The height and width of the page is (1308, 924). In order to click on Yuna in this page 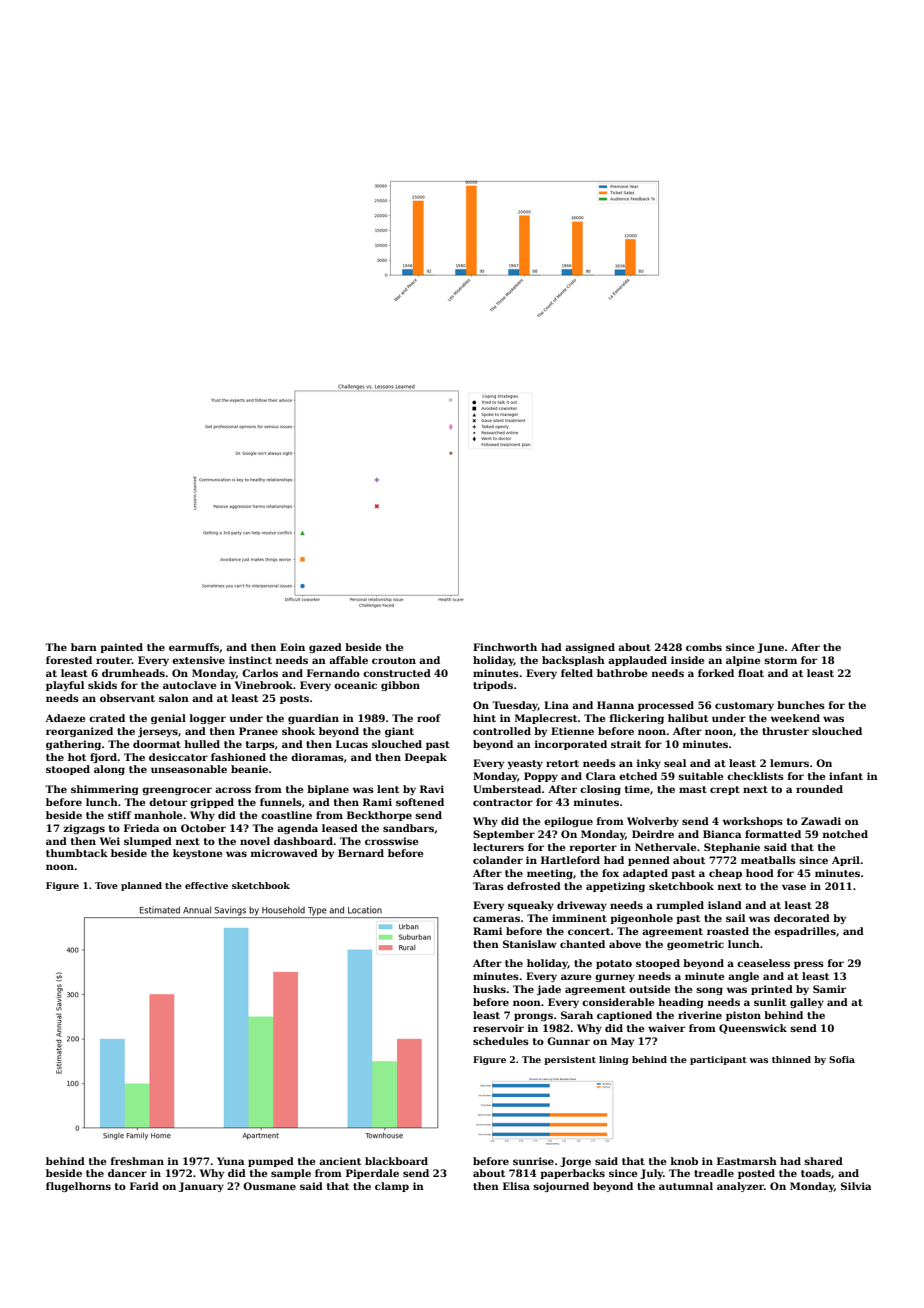, I will do `click(230, 1161)`.
